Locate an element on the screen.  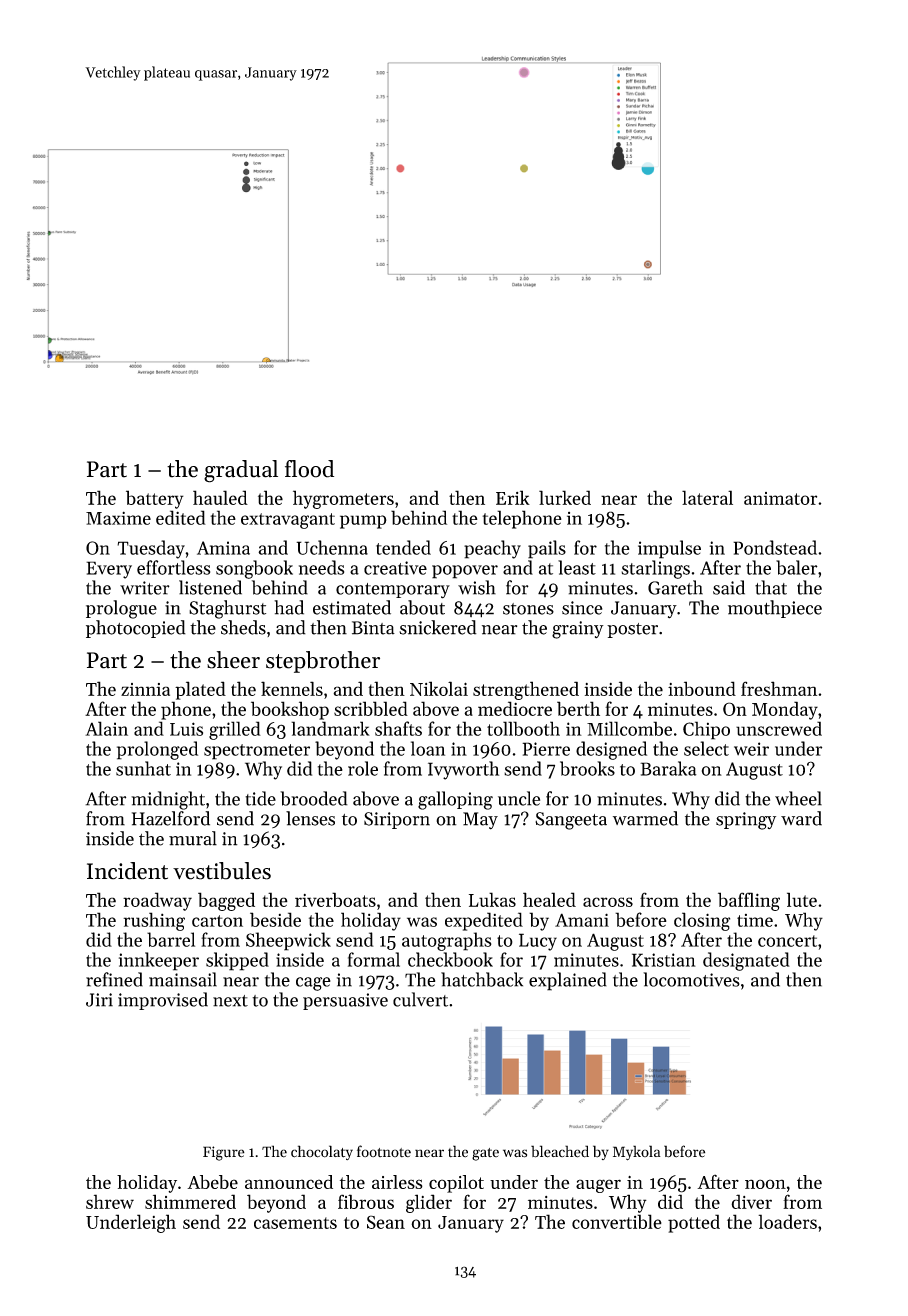
pails is located at coordinates (547, 549).
